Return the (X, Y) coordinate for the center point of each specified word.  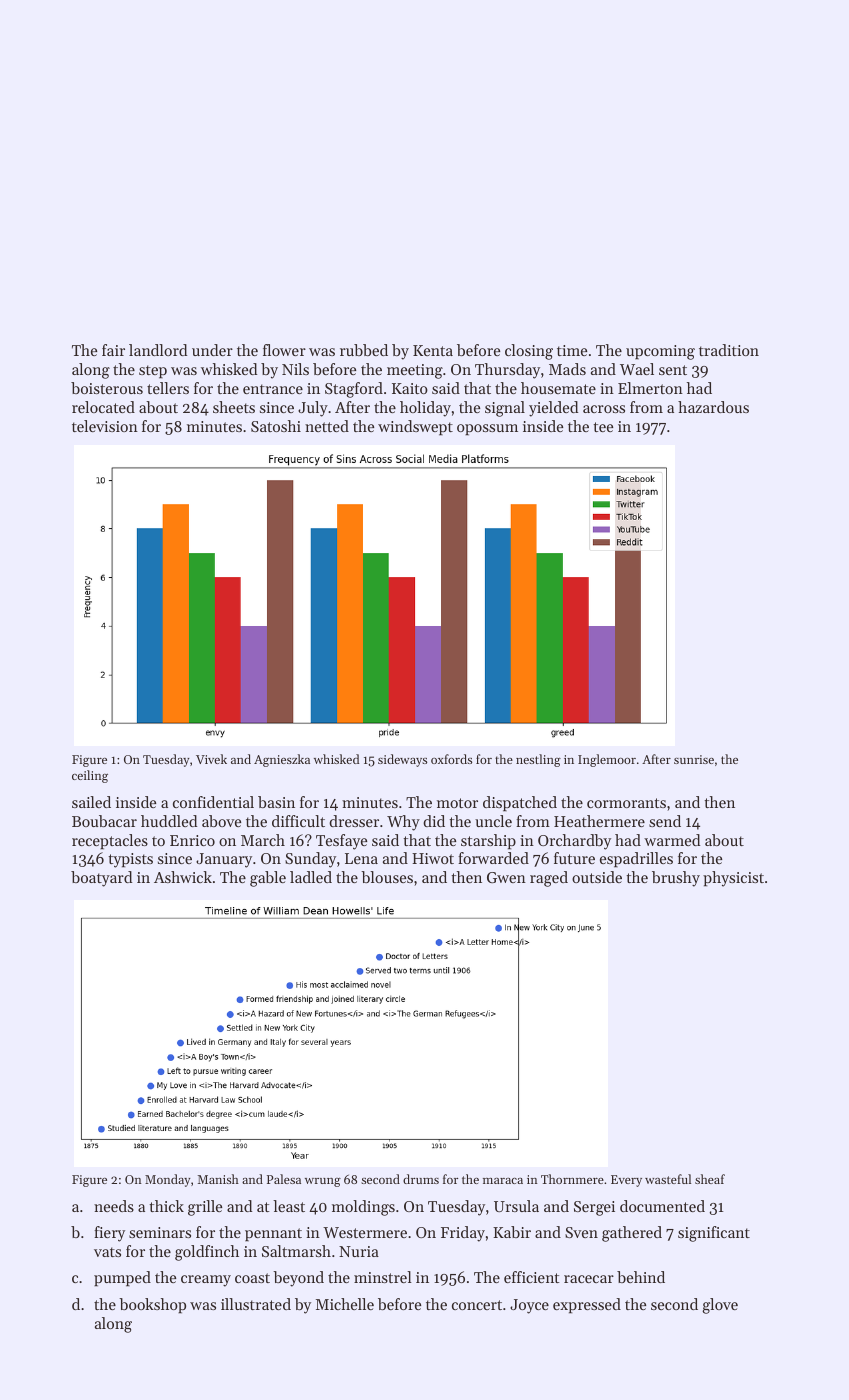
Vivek (211, 759)
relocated (103, 407)
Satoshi (276, 426)
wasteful (668, 1179)
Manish (218, 1179)
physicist (733, 879)
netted (327, 426)
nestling (538, 760)
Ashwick (183, 877)
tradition (729, 350)
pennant (273, 1235)
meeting (415, 371)
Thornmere (572, 1179)
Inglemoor (607, 760)
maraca (503, 1181)
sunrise (694, 759)
